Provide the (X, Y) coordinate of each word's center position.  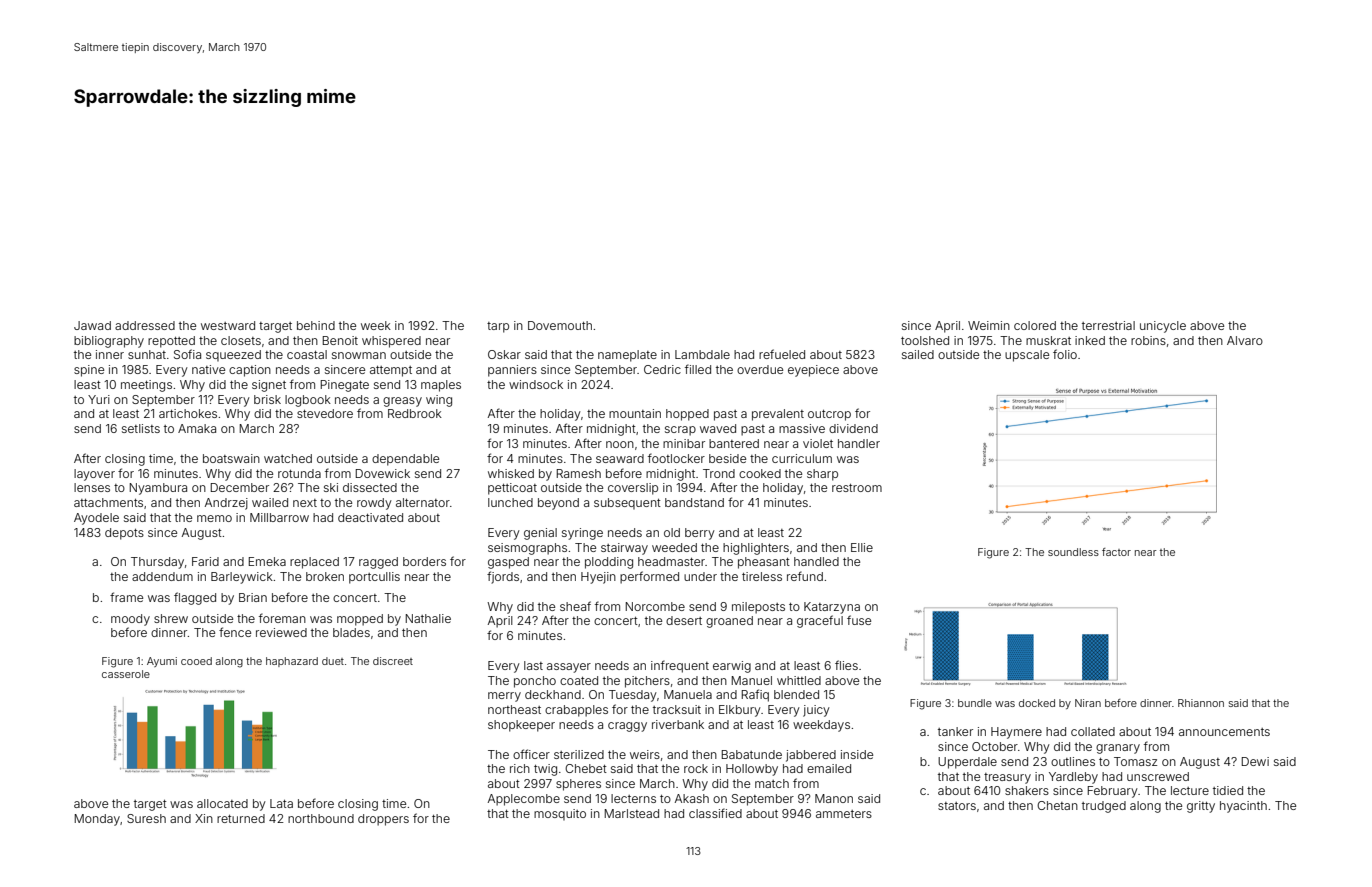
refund (805, 576)
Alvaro (1245, 340)
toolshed (925, 340)
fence (235, 632)
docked (1037, 703)
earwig (732, 667)
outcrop (829, 415)
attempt (391, 371)
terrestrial (1108, 325)
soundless (1073, 552)
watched (288, 458)
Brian (253, 597)
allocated (222, 803)
